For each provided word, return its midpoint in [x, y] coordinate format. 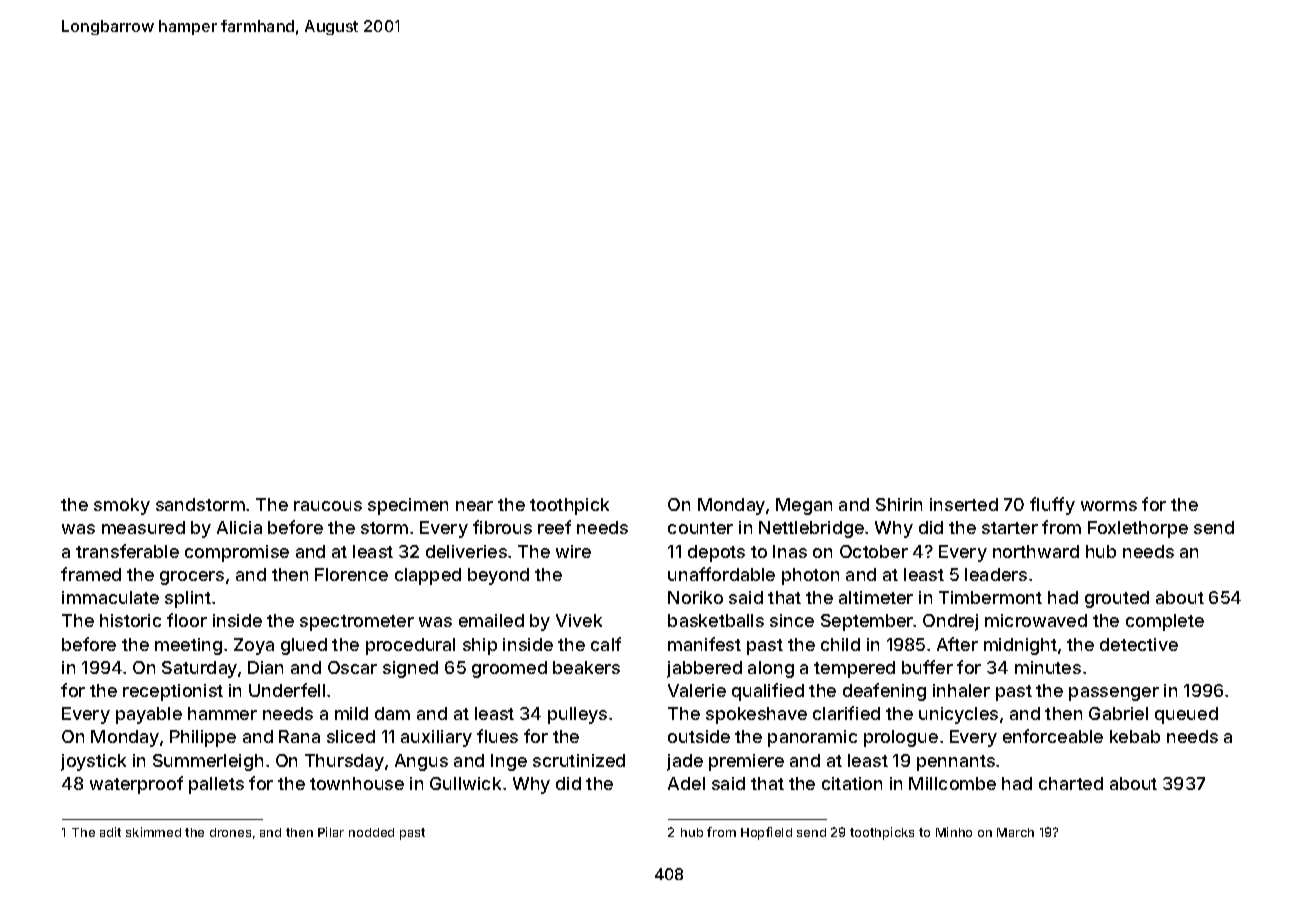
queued [1186, 715]
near [474, 506]
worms [1109, 506]
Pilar [331, 832]
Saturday [199, 669]
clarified [846, 713]
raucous [328, 506]
